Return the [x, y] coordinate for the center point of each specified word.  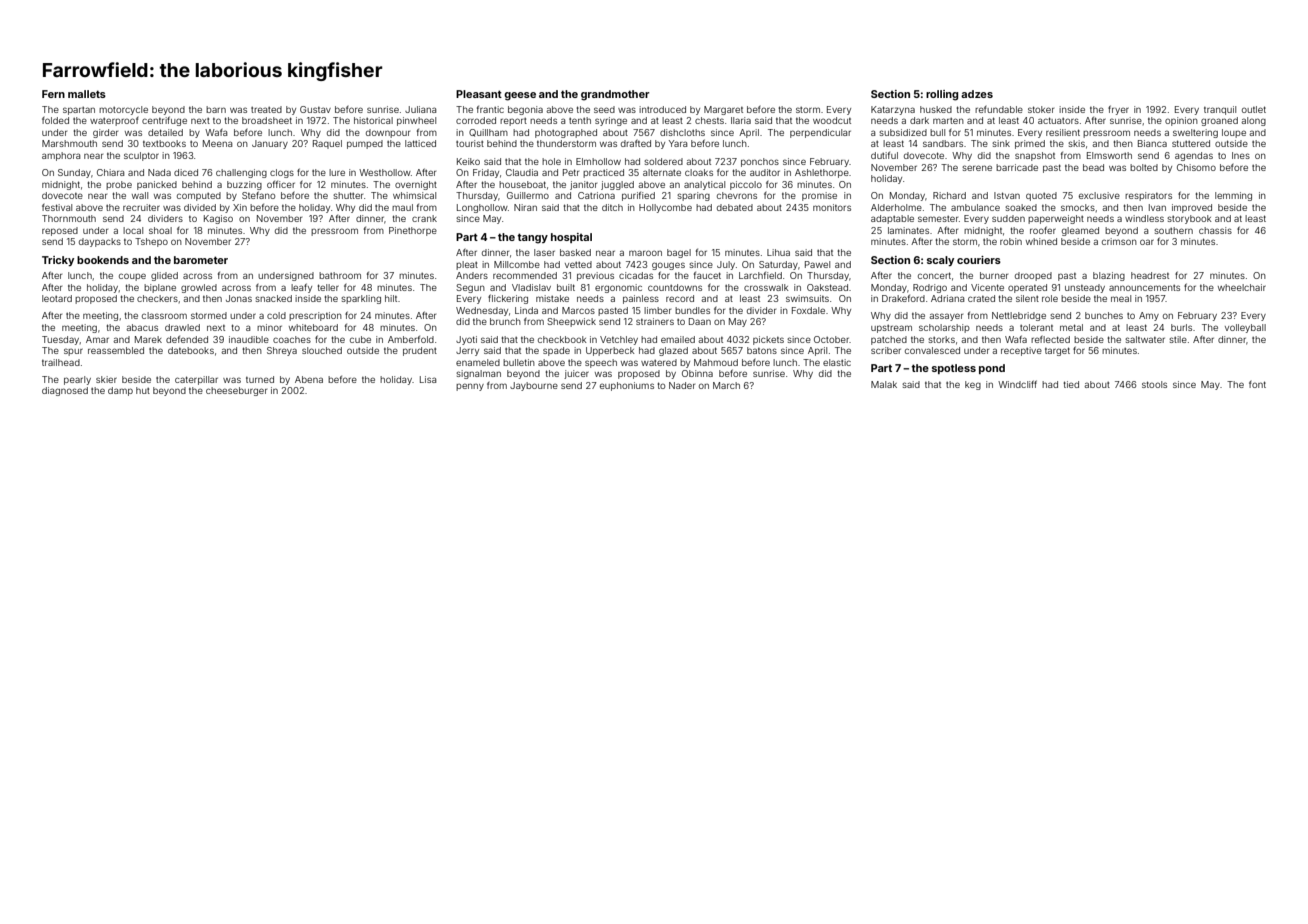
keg [973, 385]
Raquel [327, 144]
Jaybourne [534, 386]
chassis [1215, 230]
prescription [315, 316]
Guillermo [528, 195]
